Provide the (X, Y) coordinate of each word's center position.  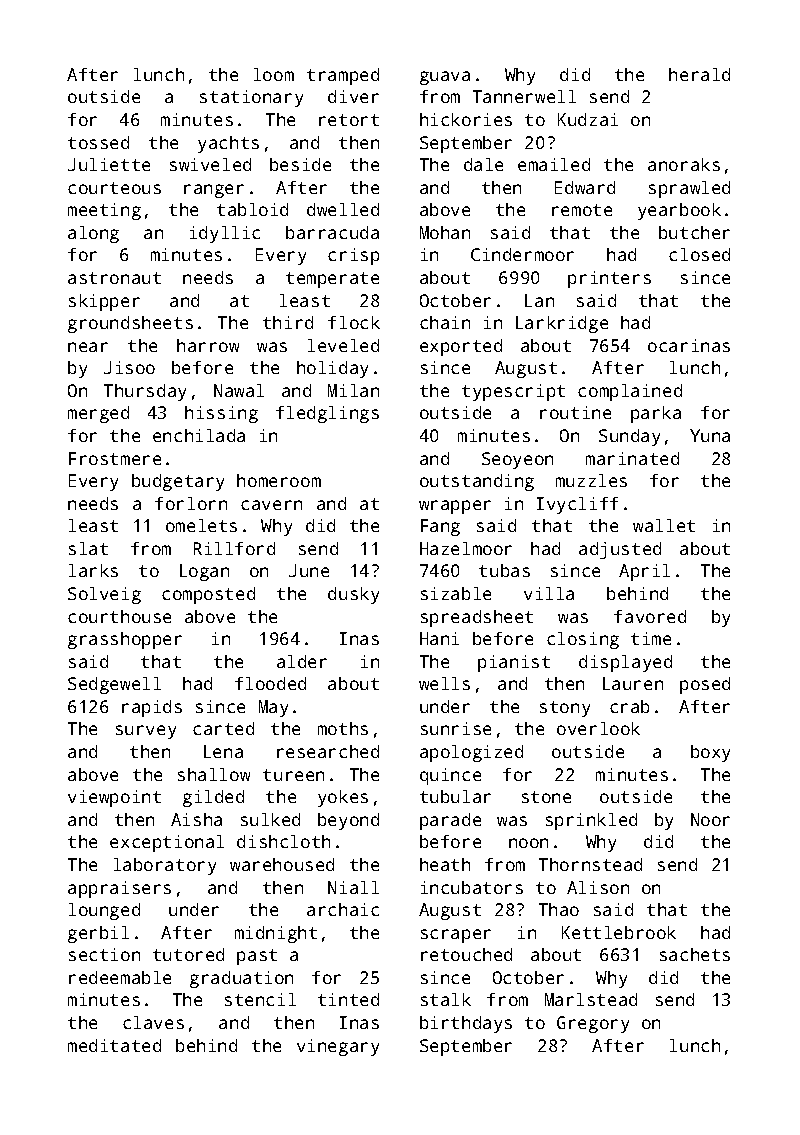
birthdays (466, 1024)
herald (699, 74)
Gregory (593, 1024)
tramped (343, 76)
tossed (98, 142)
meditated (114, 1045)
